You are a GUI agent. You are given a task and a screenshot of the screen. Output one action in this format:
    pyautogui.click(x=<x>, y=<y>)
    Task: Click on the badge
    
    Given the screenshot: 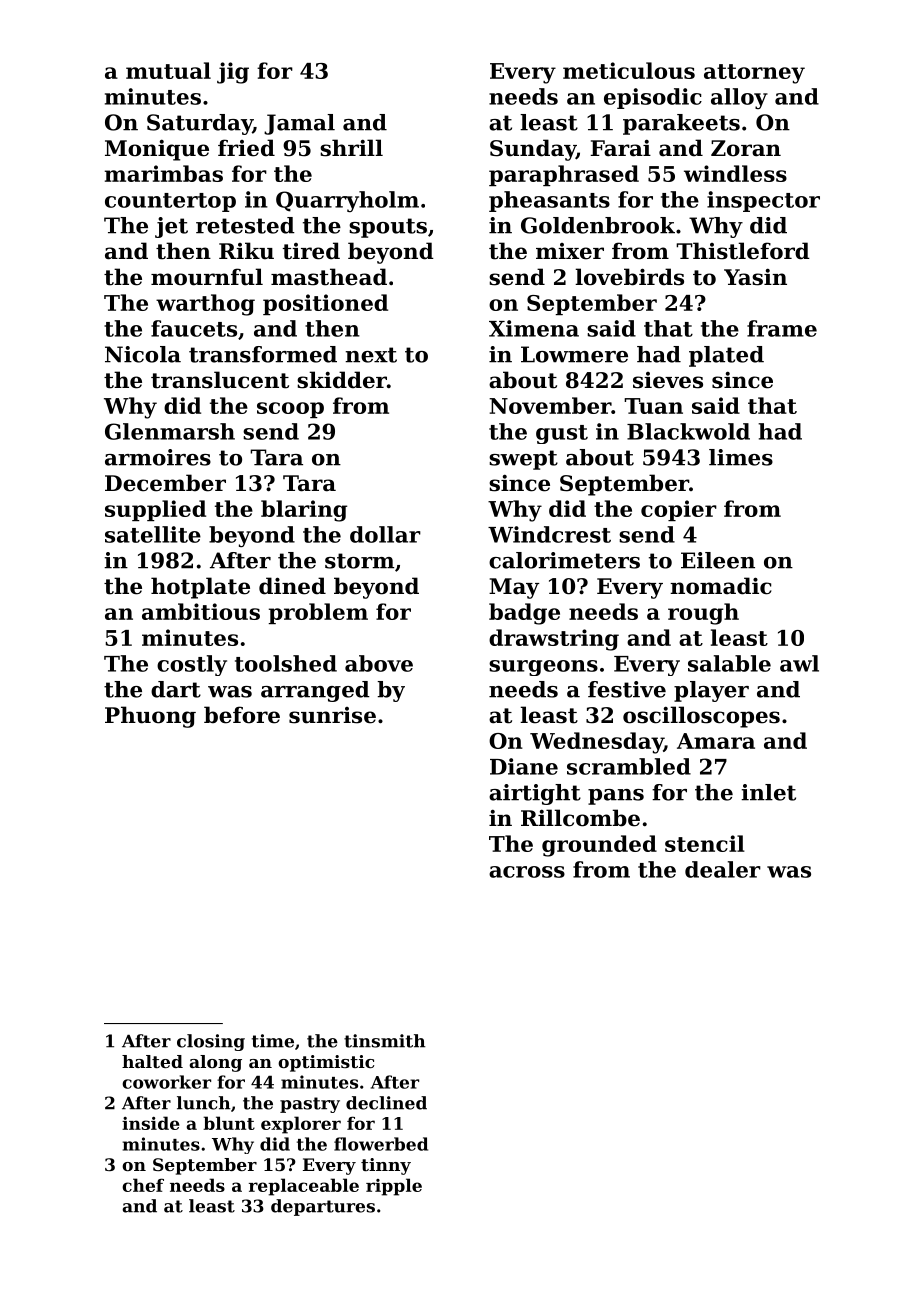 What is the action you would take?
    pyautogui.click(x=524, y=614)
